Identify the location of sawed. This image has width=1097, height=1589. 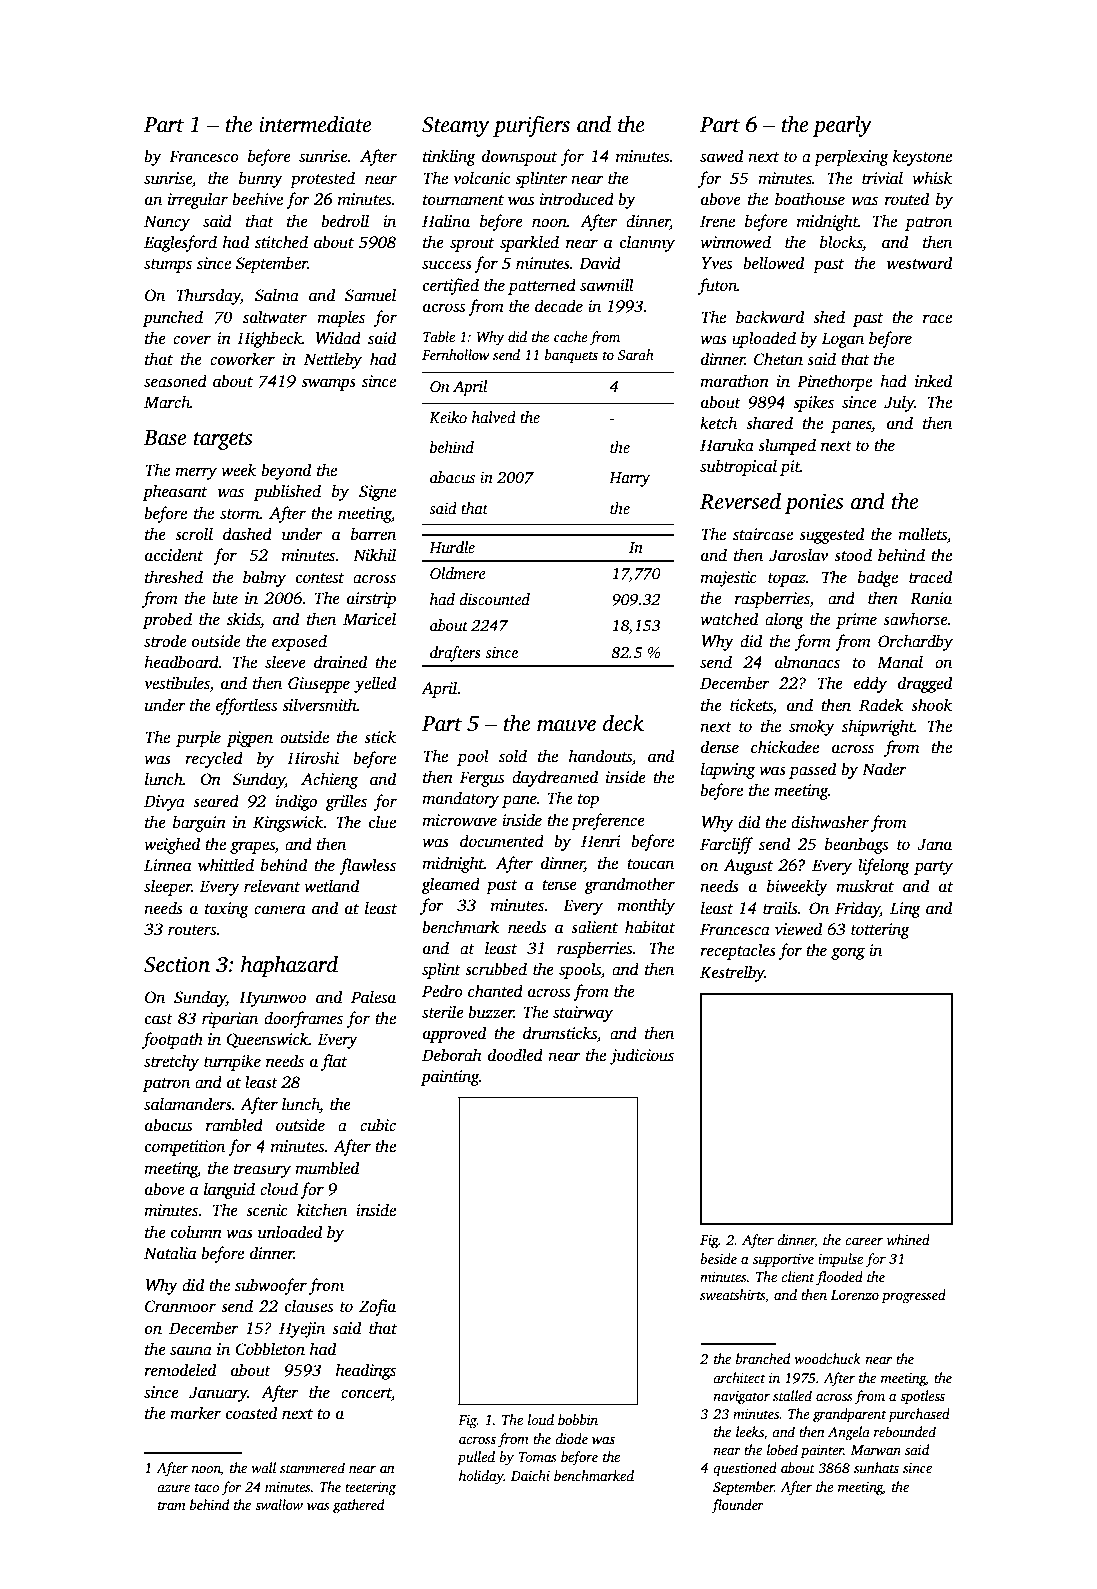
(721, 156).
